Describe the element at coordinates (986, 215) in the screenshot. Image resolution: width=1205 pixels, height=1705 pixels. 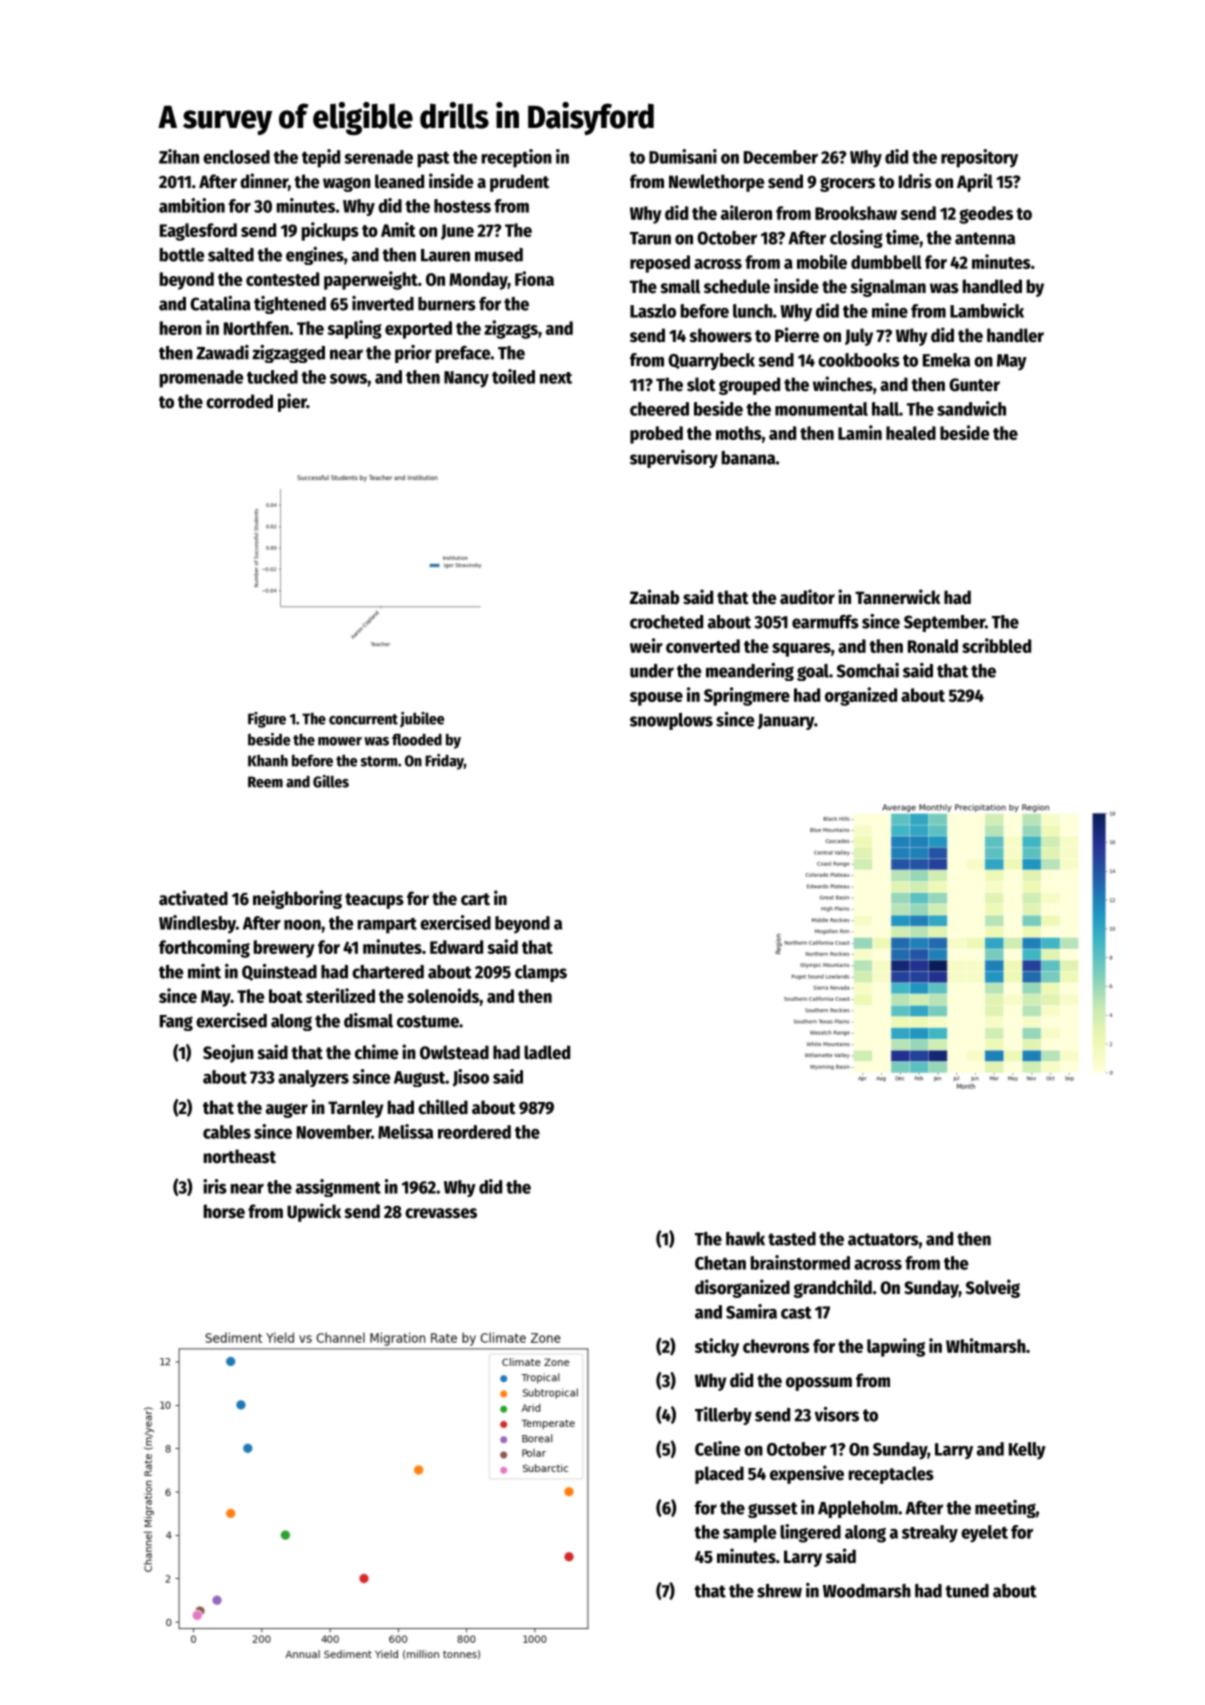
I see `geodes` at that location.
